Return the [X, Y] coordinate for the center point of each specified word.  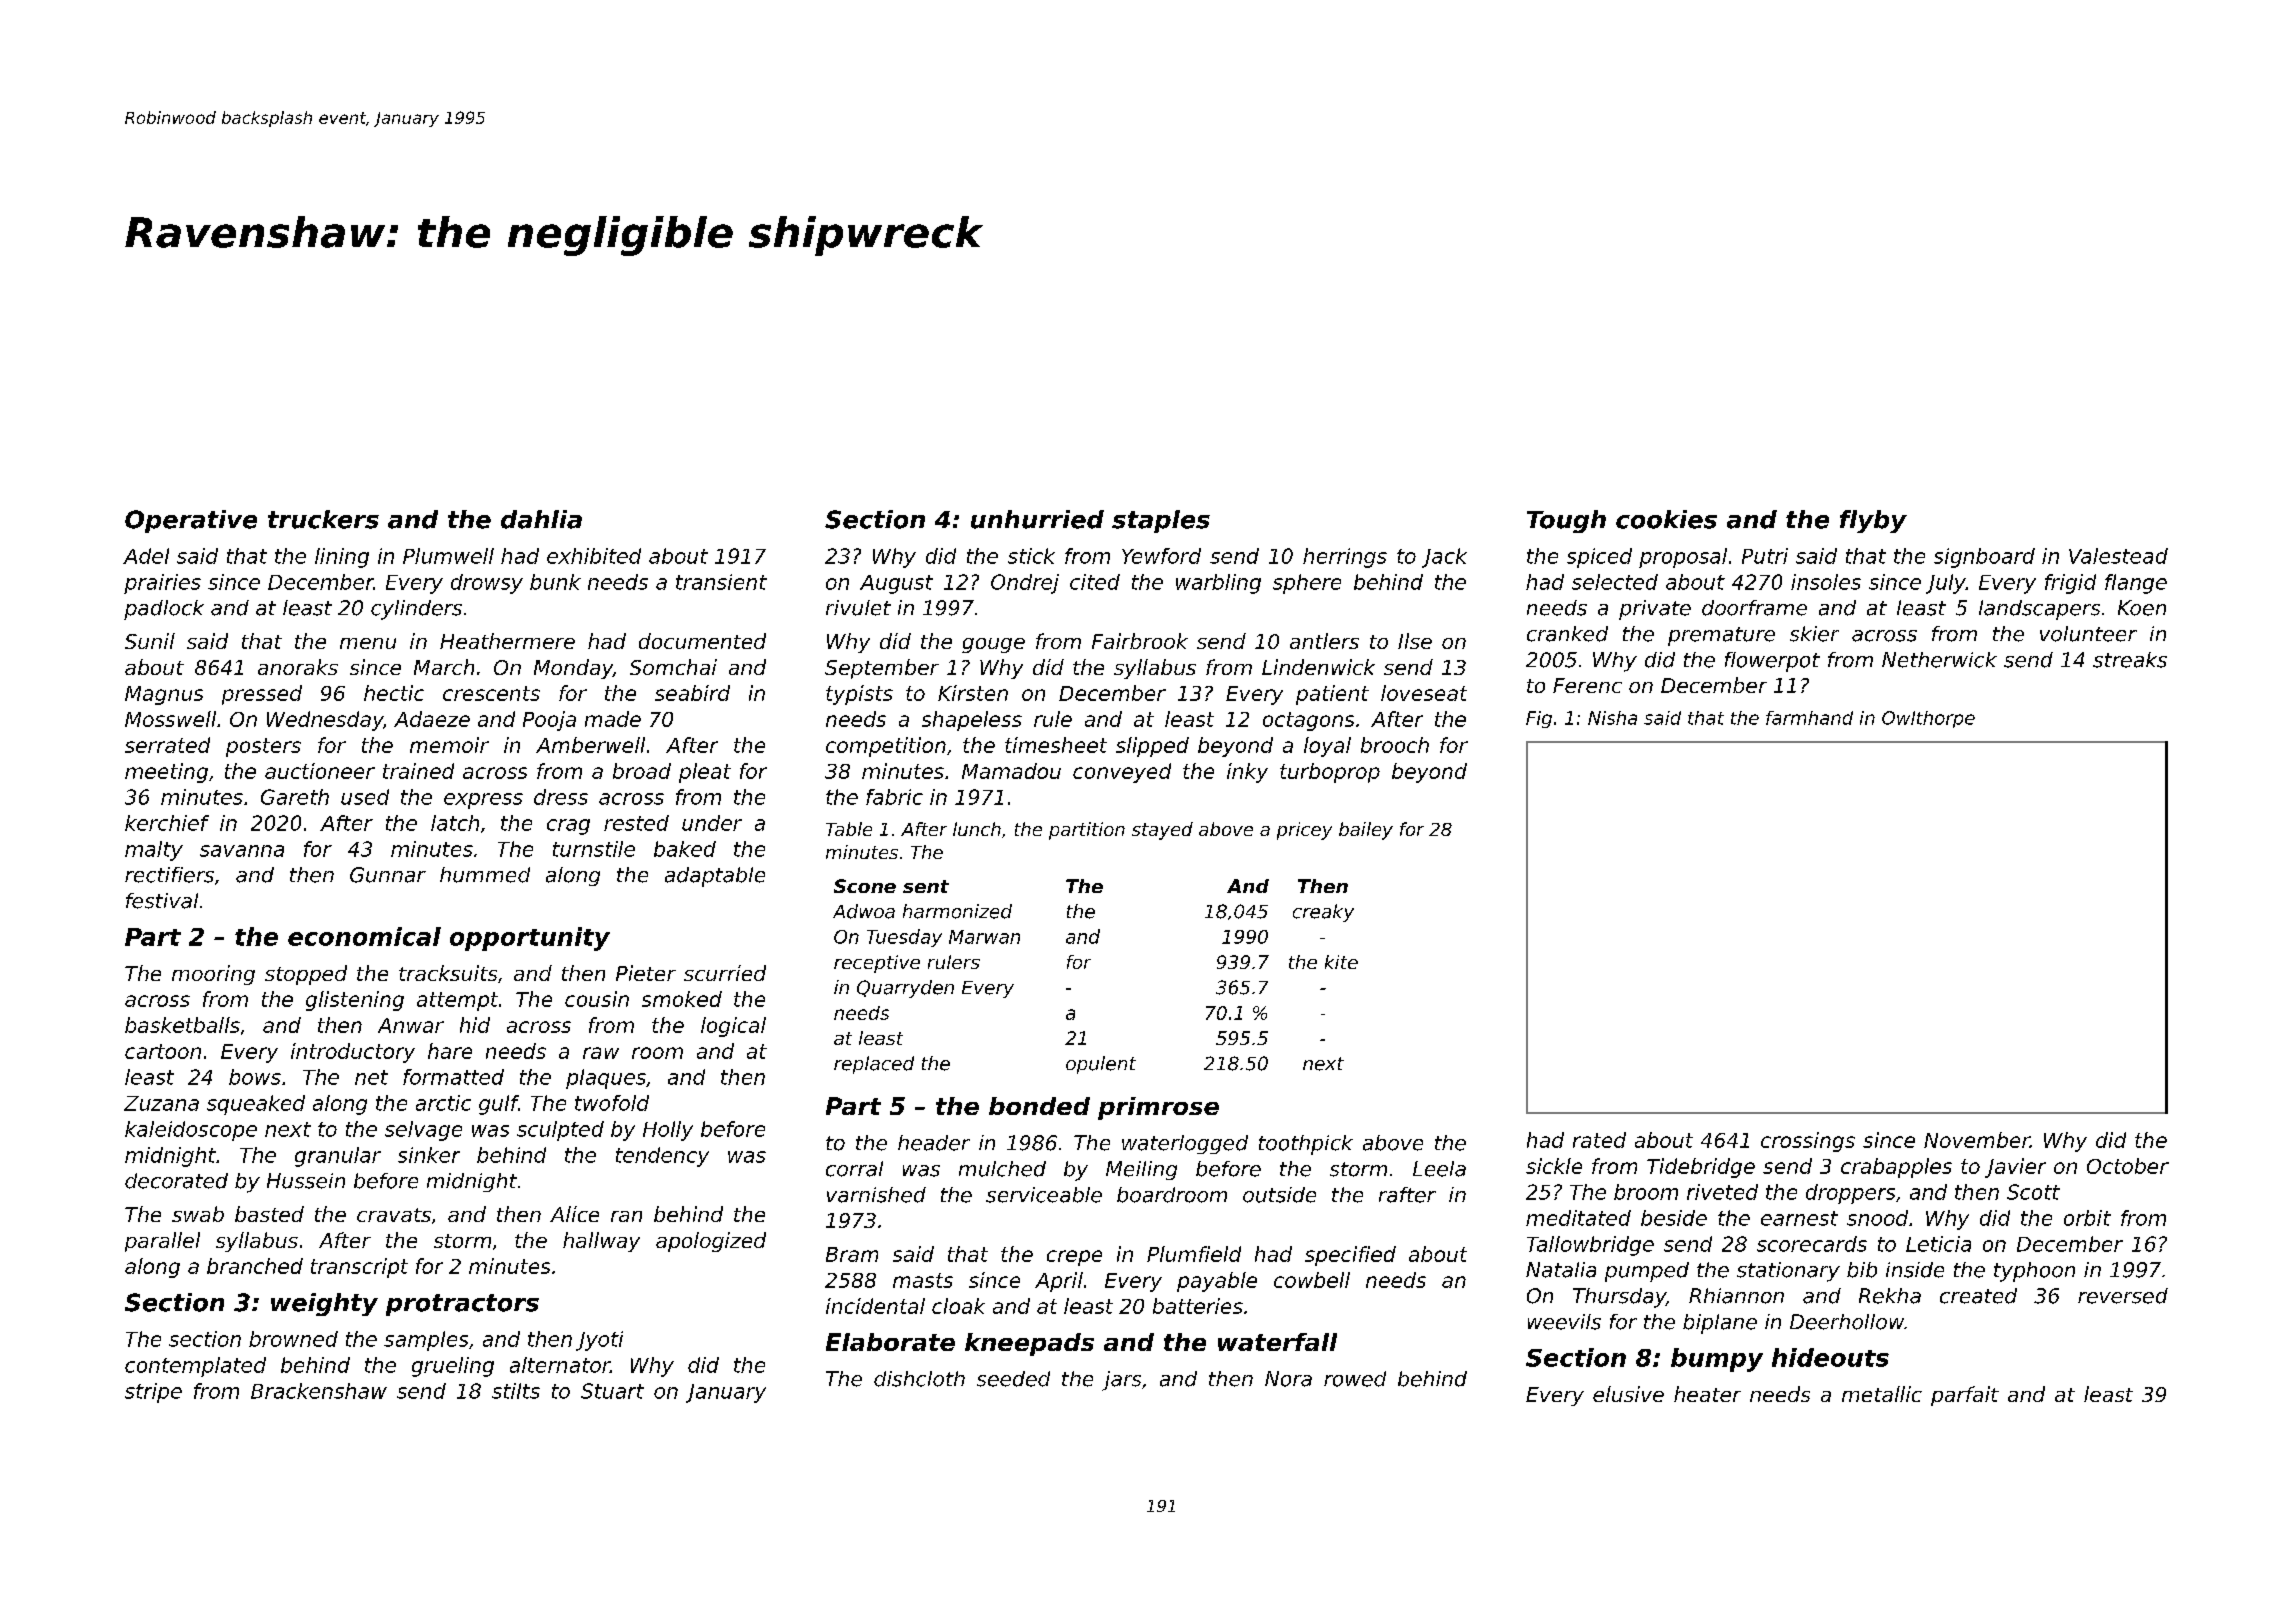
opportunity [530, 939]
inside [1915, 1270]
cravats [394, 1215]
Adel [146, 556]
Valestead [2118, 556]
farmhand [1809, 718]
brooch [1395, 745]
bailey [1366, 831]
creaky [1323, 913]
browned [293, 1339]
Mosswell [170, 719]
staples [1161, 521]
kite [1341, 962]
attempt [457, 1001]
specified [1350, 1256]
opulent [1101, 1065]
